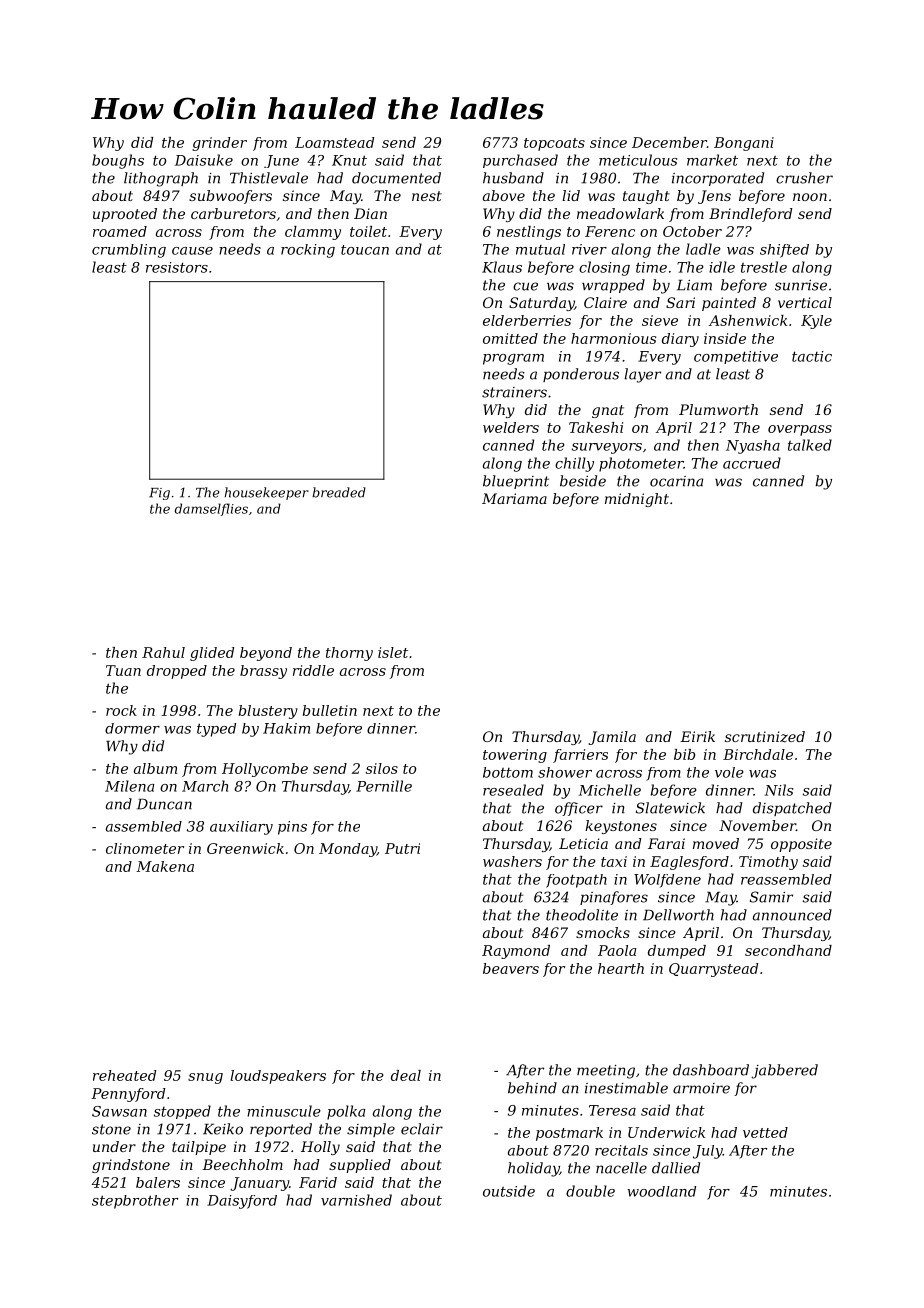 This screenshot has height=1308, width=924. I want to click on woodland, so click(661, 1191).
